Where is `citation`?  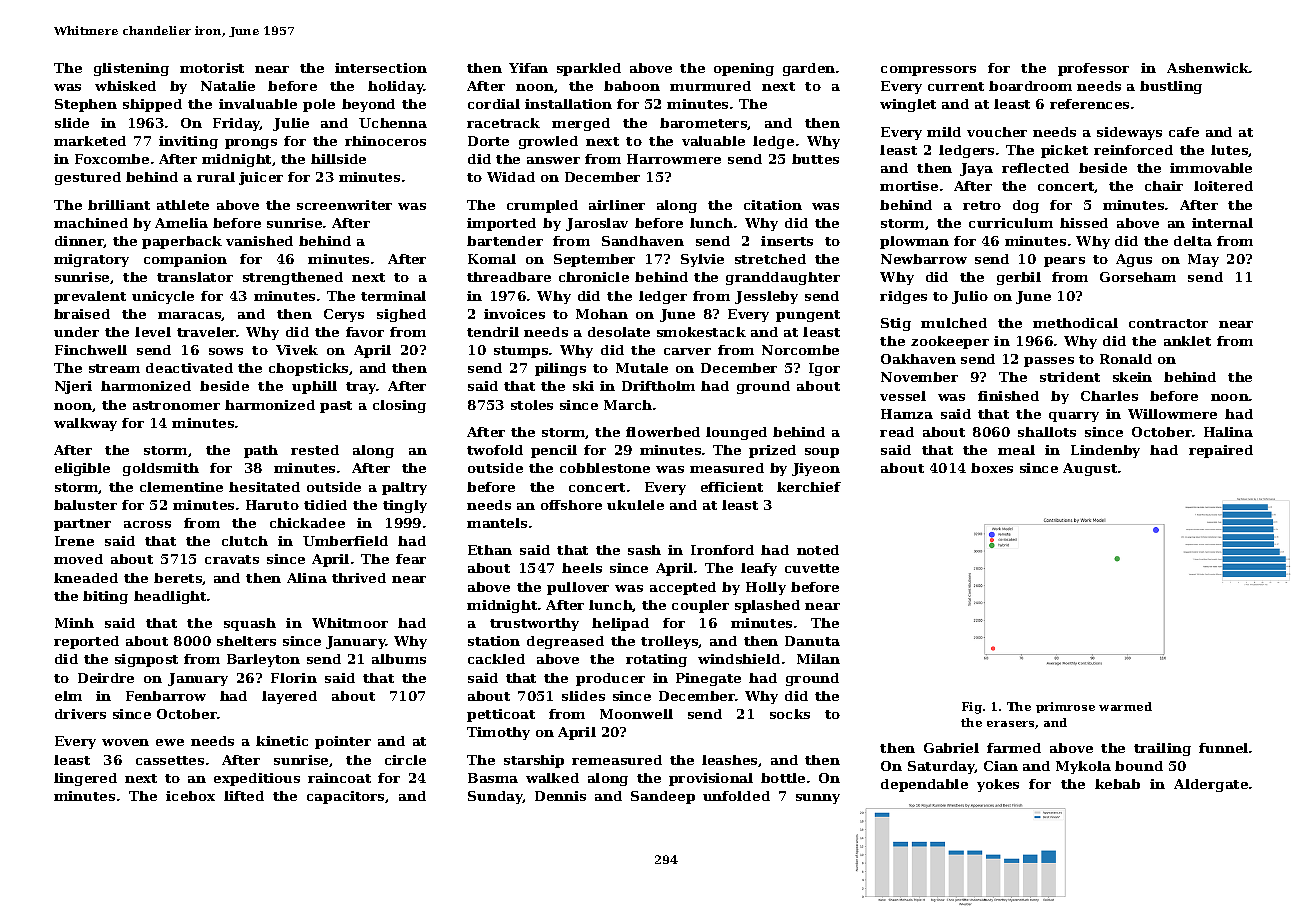
citation is located at coordinates (773, 205).
